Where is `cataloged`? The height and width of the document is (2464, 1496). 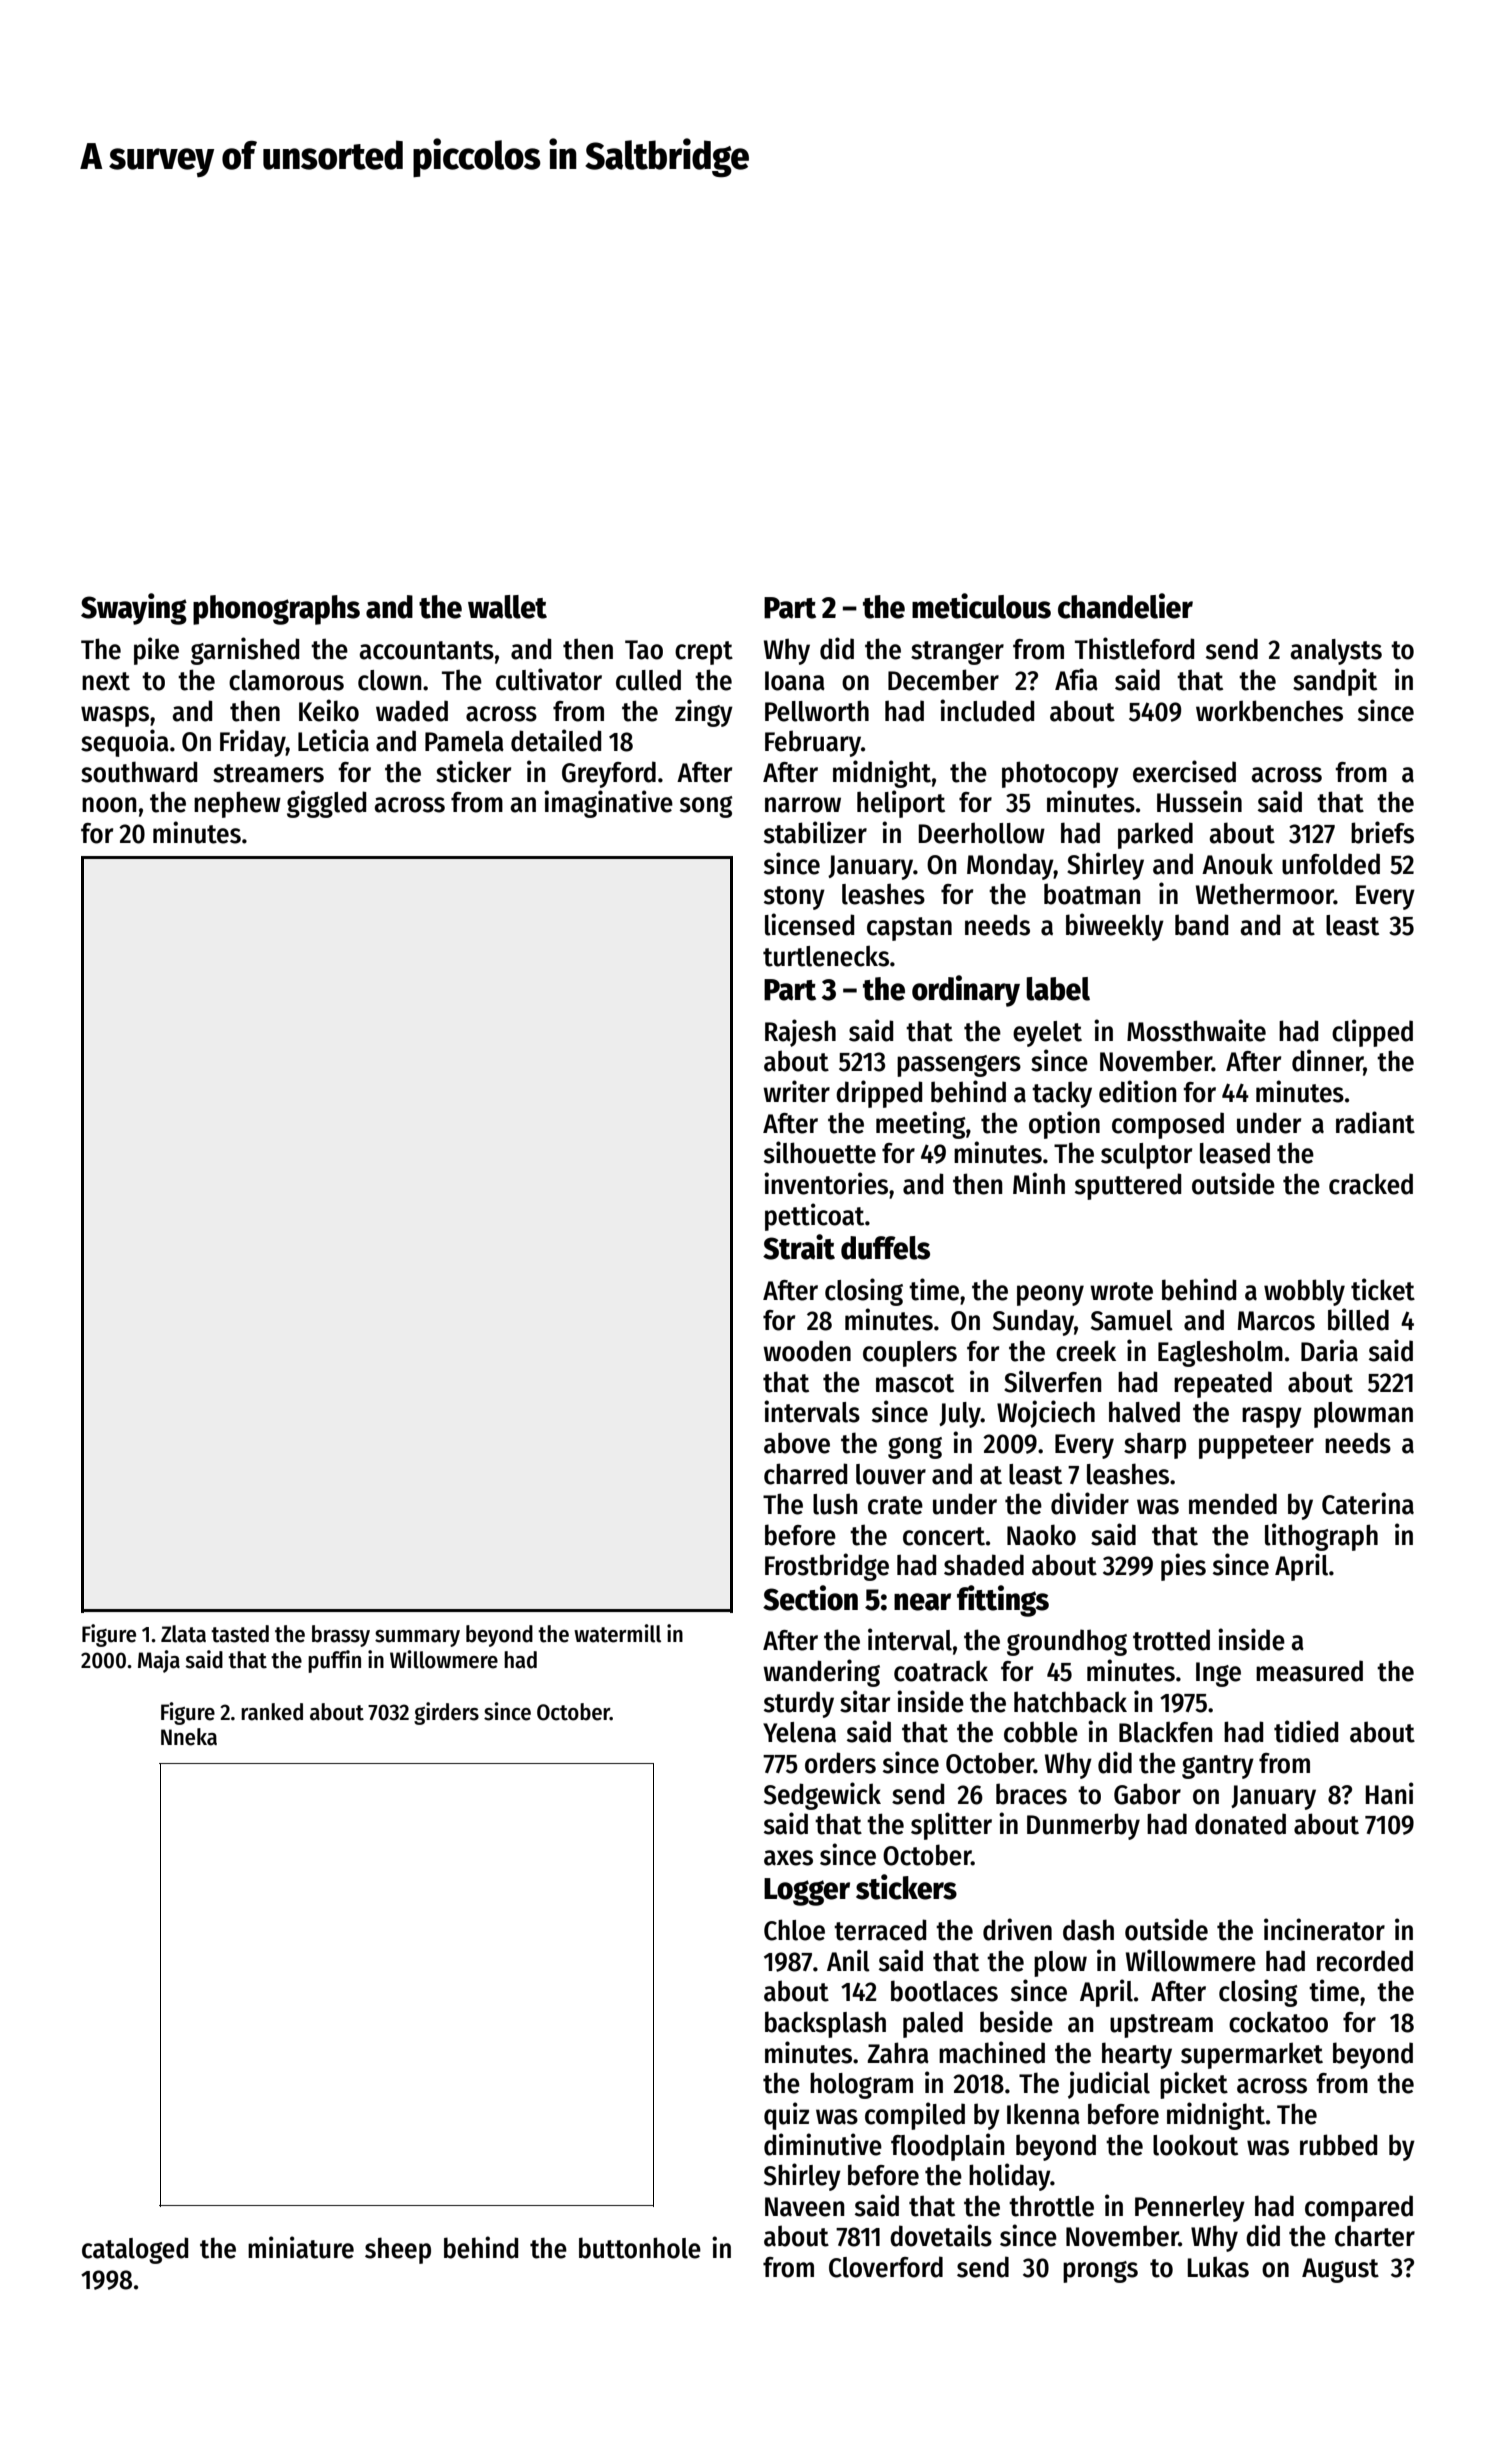 cataloged is located at coordinates (135, 2250).
